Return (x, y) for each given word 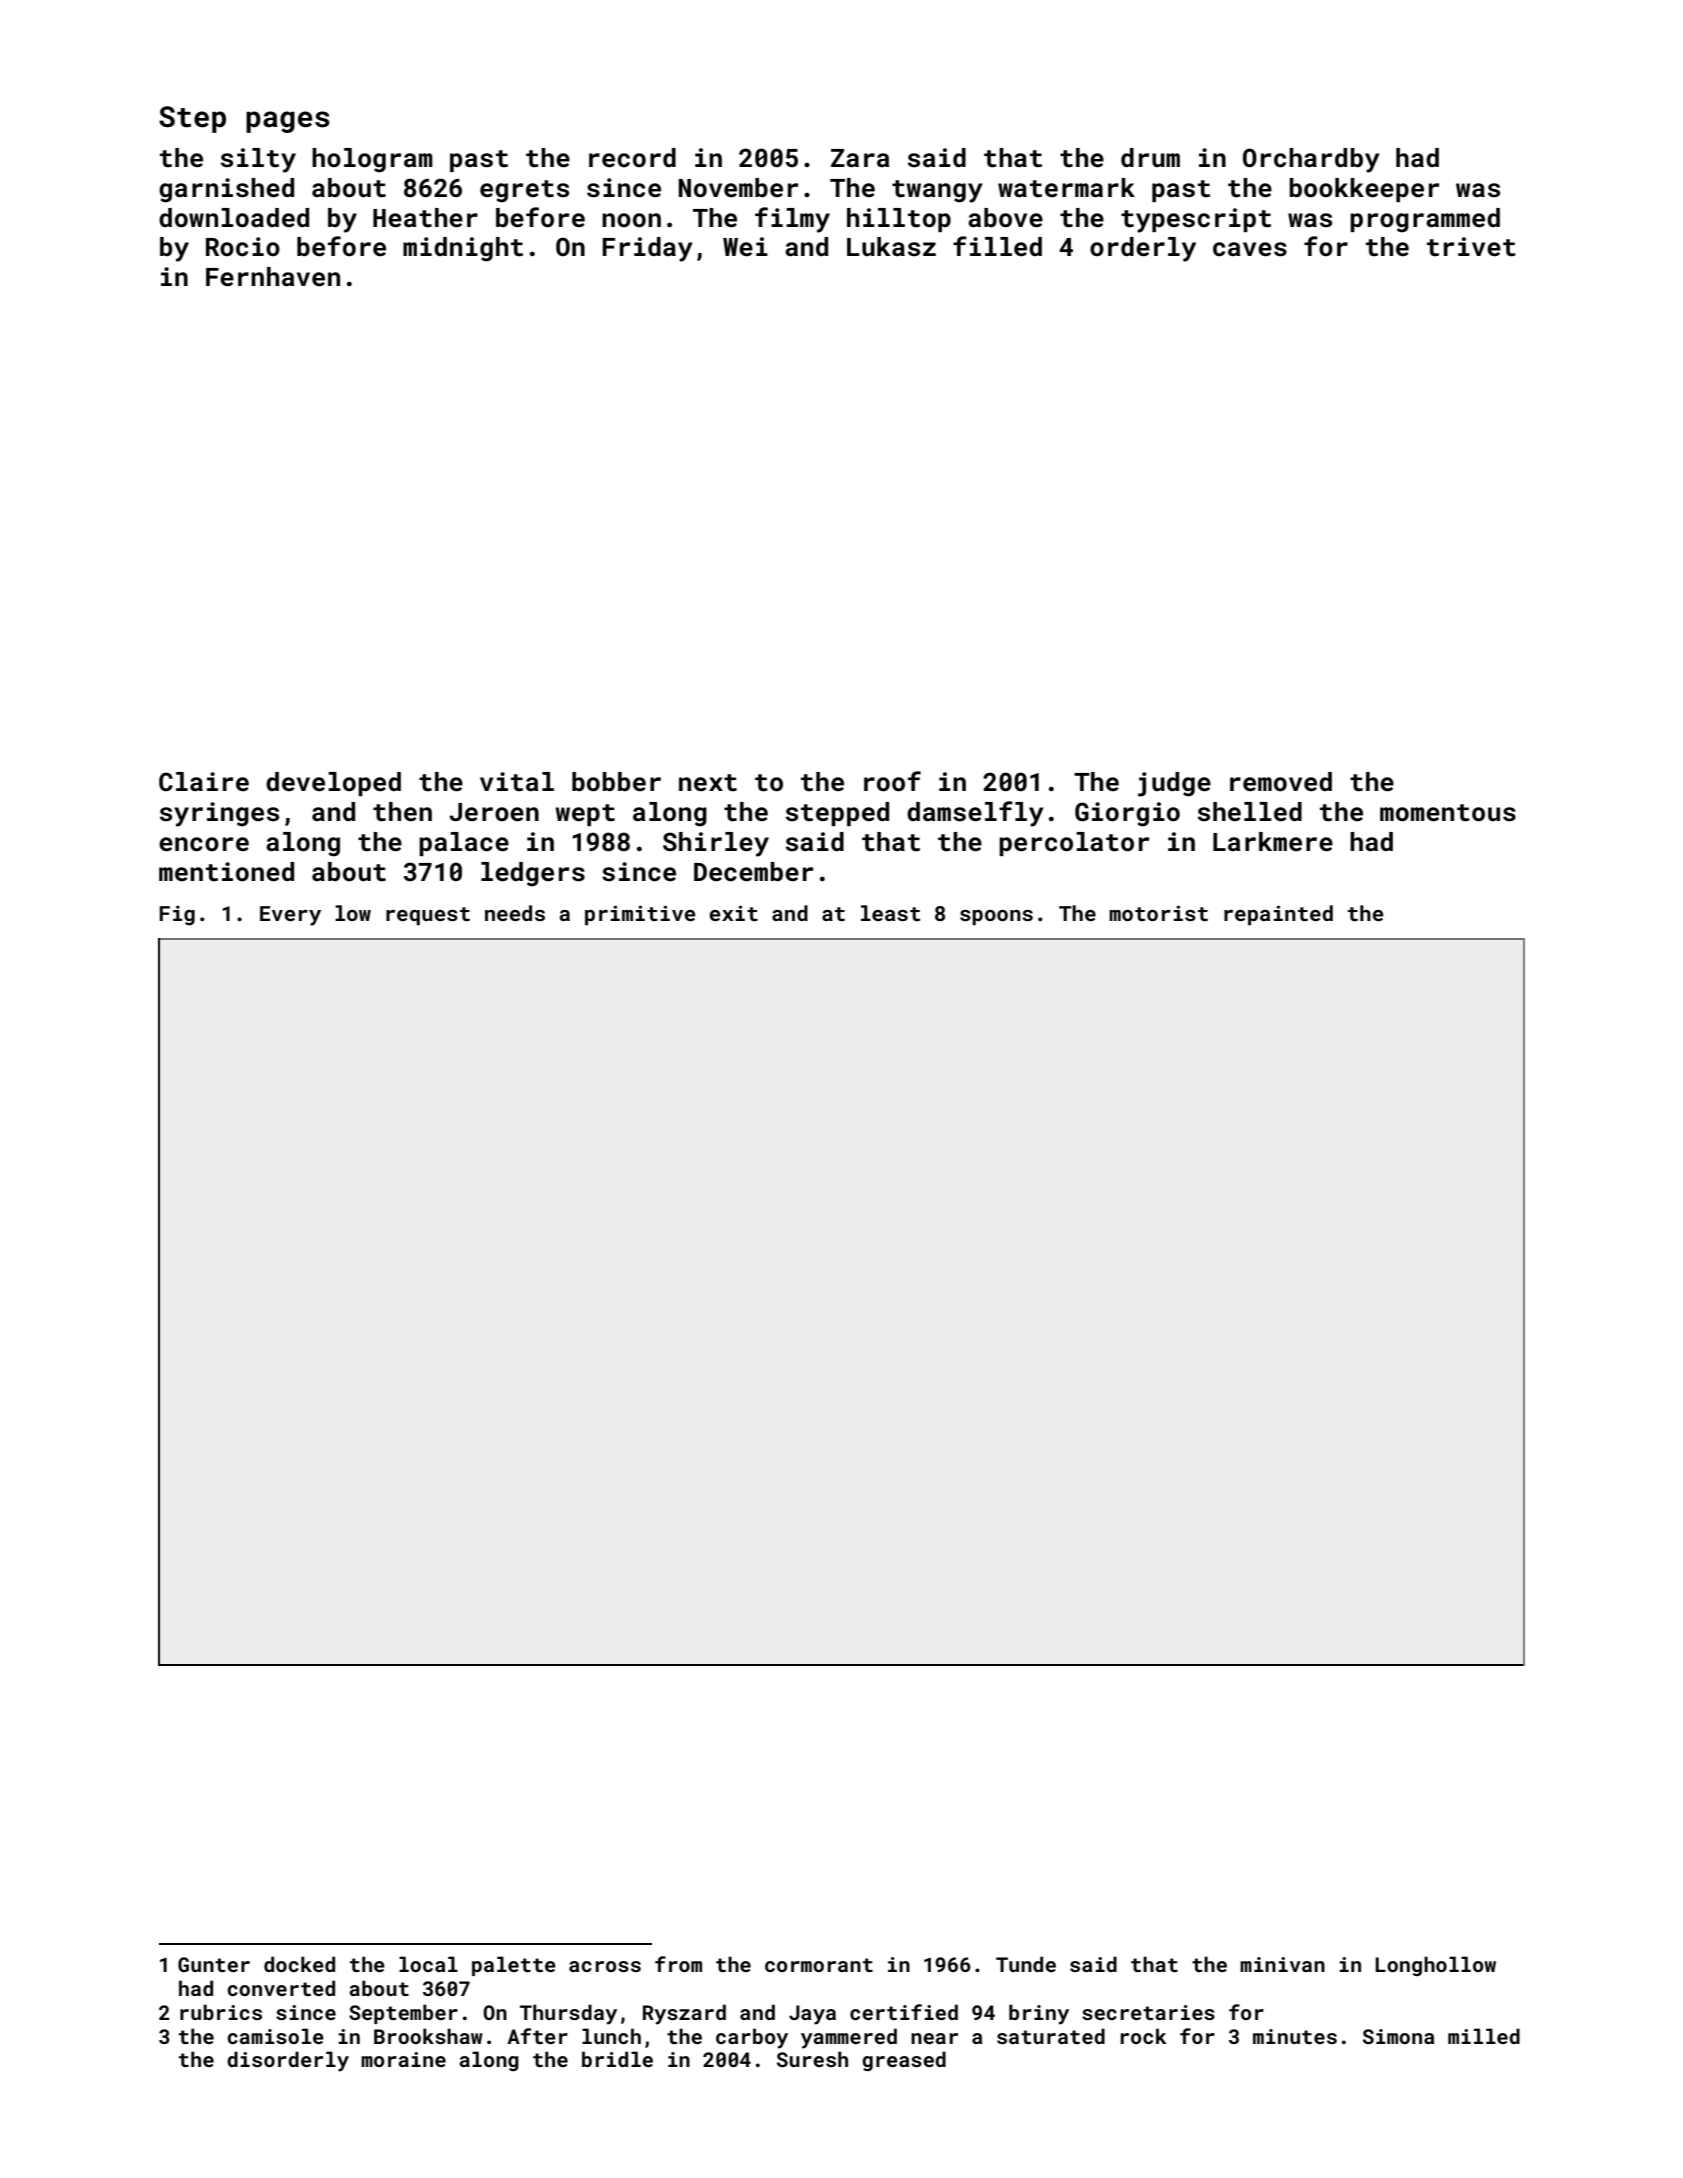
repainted (1278, 915)
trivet (1471, 247)
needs (515, 913)
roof (892, 781)
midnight (463, 249)
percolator (1074, 844)
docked (299, 1964)
